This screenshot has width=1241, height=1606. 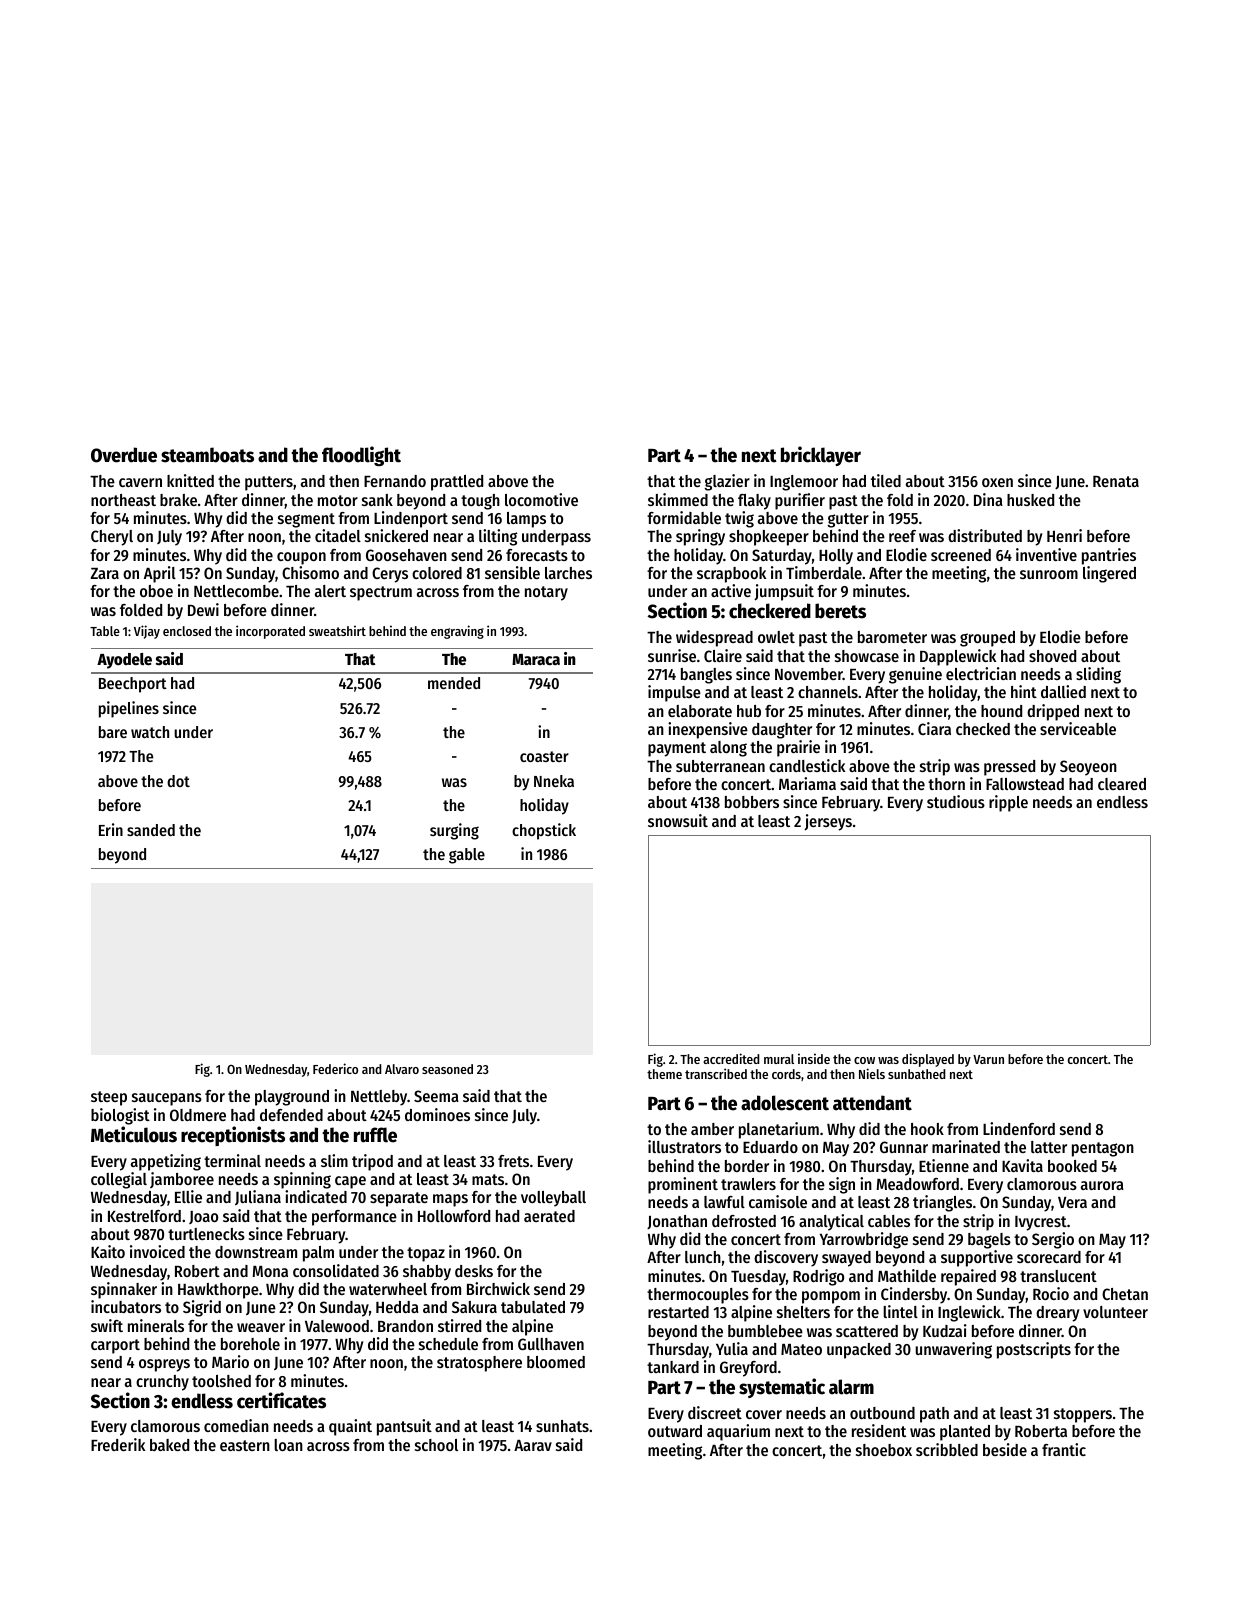 I want to click on hub, so click(x=749, y=711).
